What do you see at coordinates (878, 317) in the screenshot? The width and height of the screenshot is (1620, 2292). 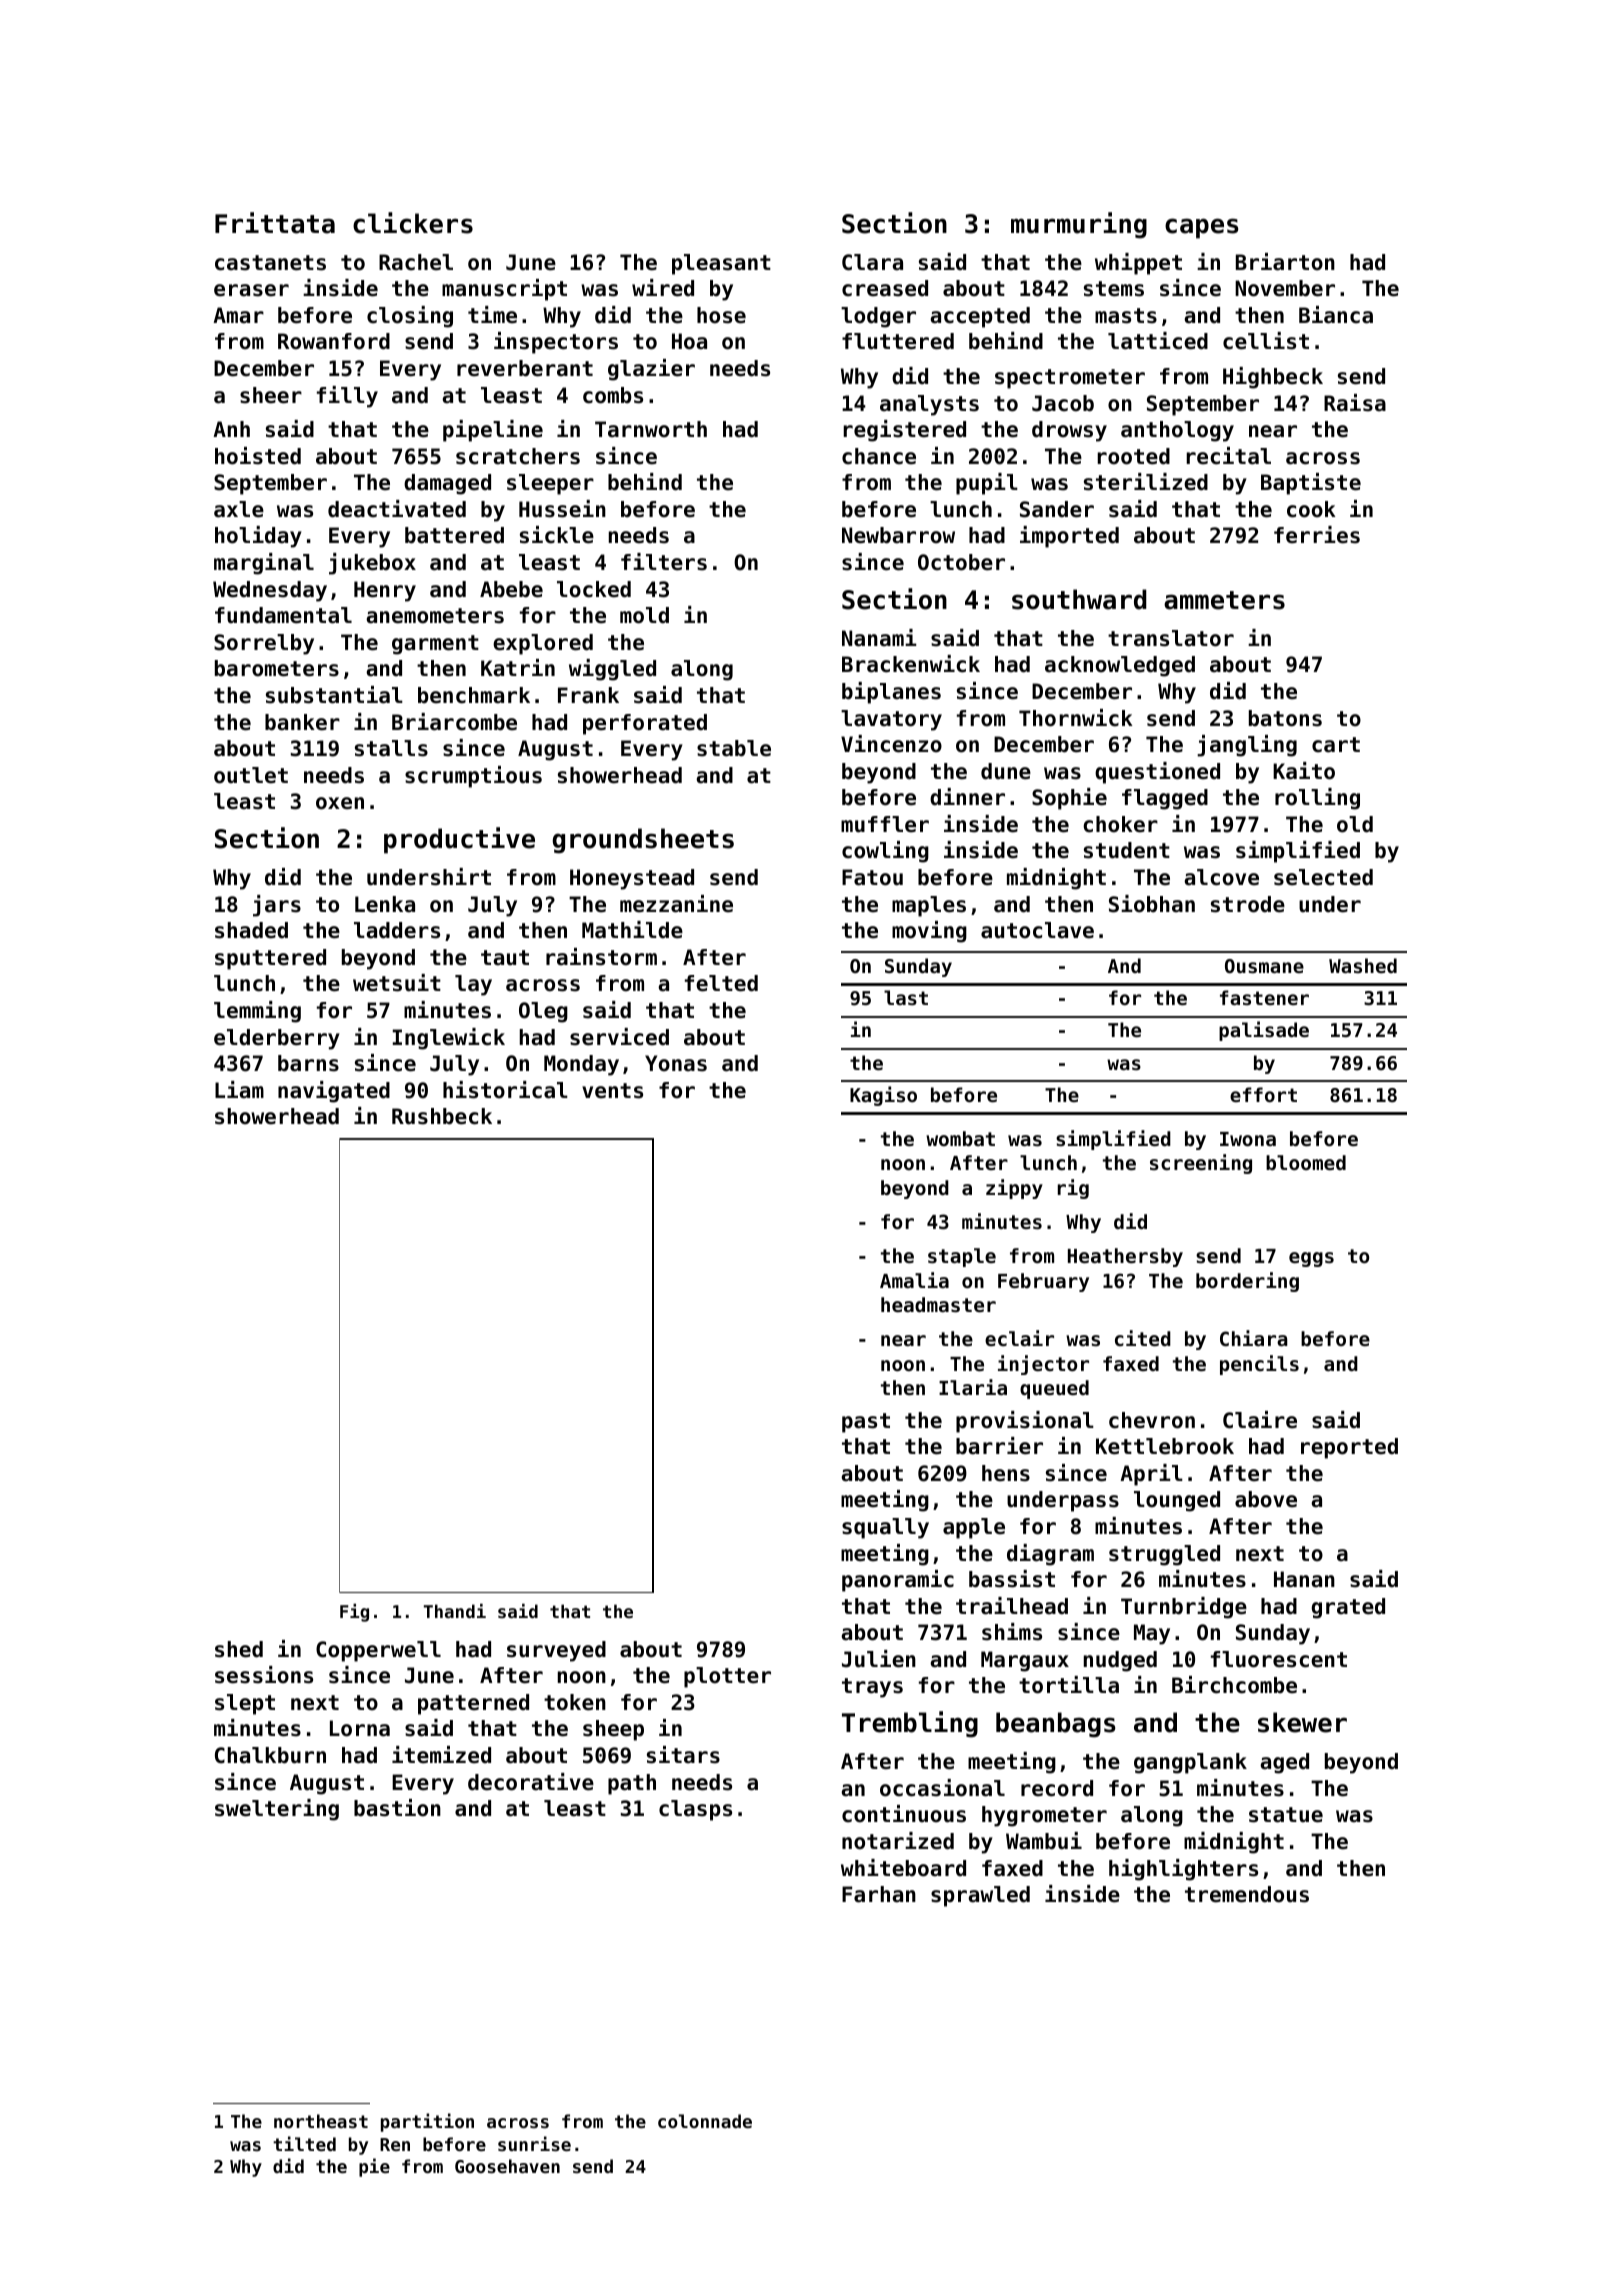 I see `lodger` at bounding box center [878, 317].
